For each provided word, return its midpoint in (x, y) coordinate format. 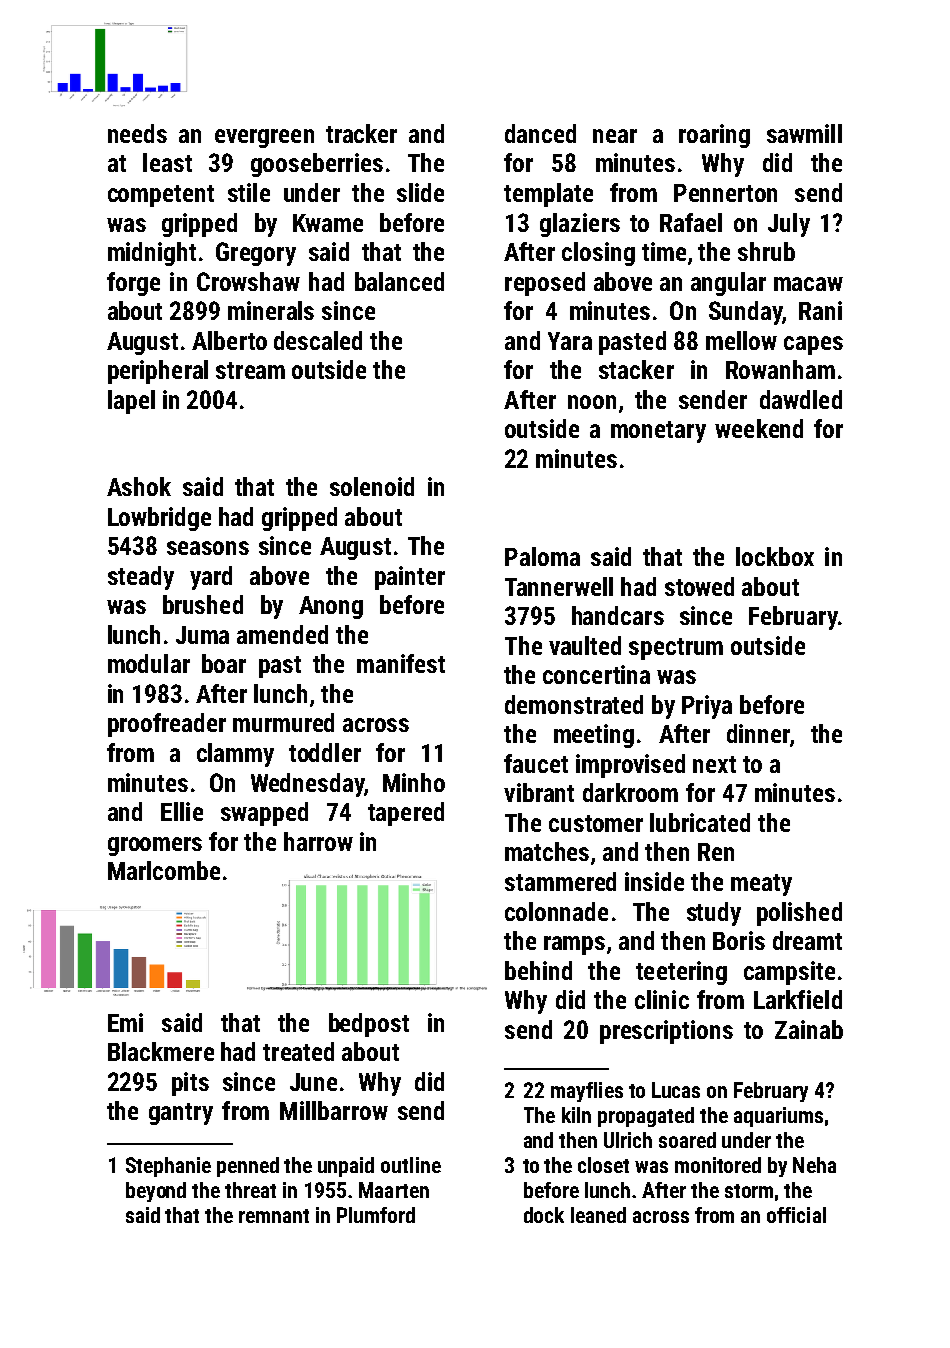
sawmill (804, 133)
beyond (156, 1192)
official (796, 1215)
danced (540, 133)
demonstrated (574, 704)
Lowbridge (159, 519)
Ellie (182, 811)
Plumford (376, 1215)
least (167, 162)
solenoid (372, 486)
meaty (761, 885)
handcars (618, 615)
